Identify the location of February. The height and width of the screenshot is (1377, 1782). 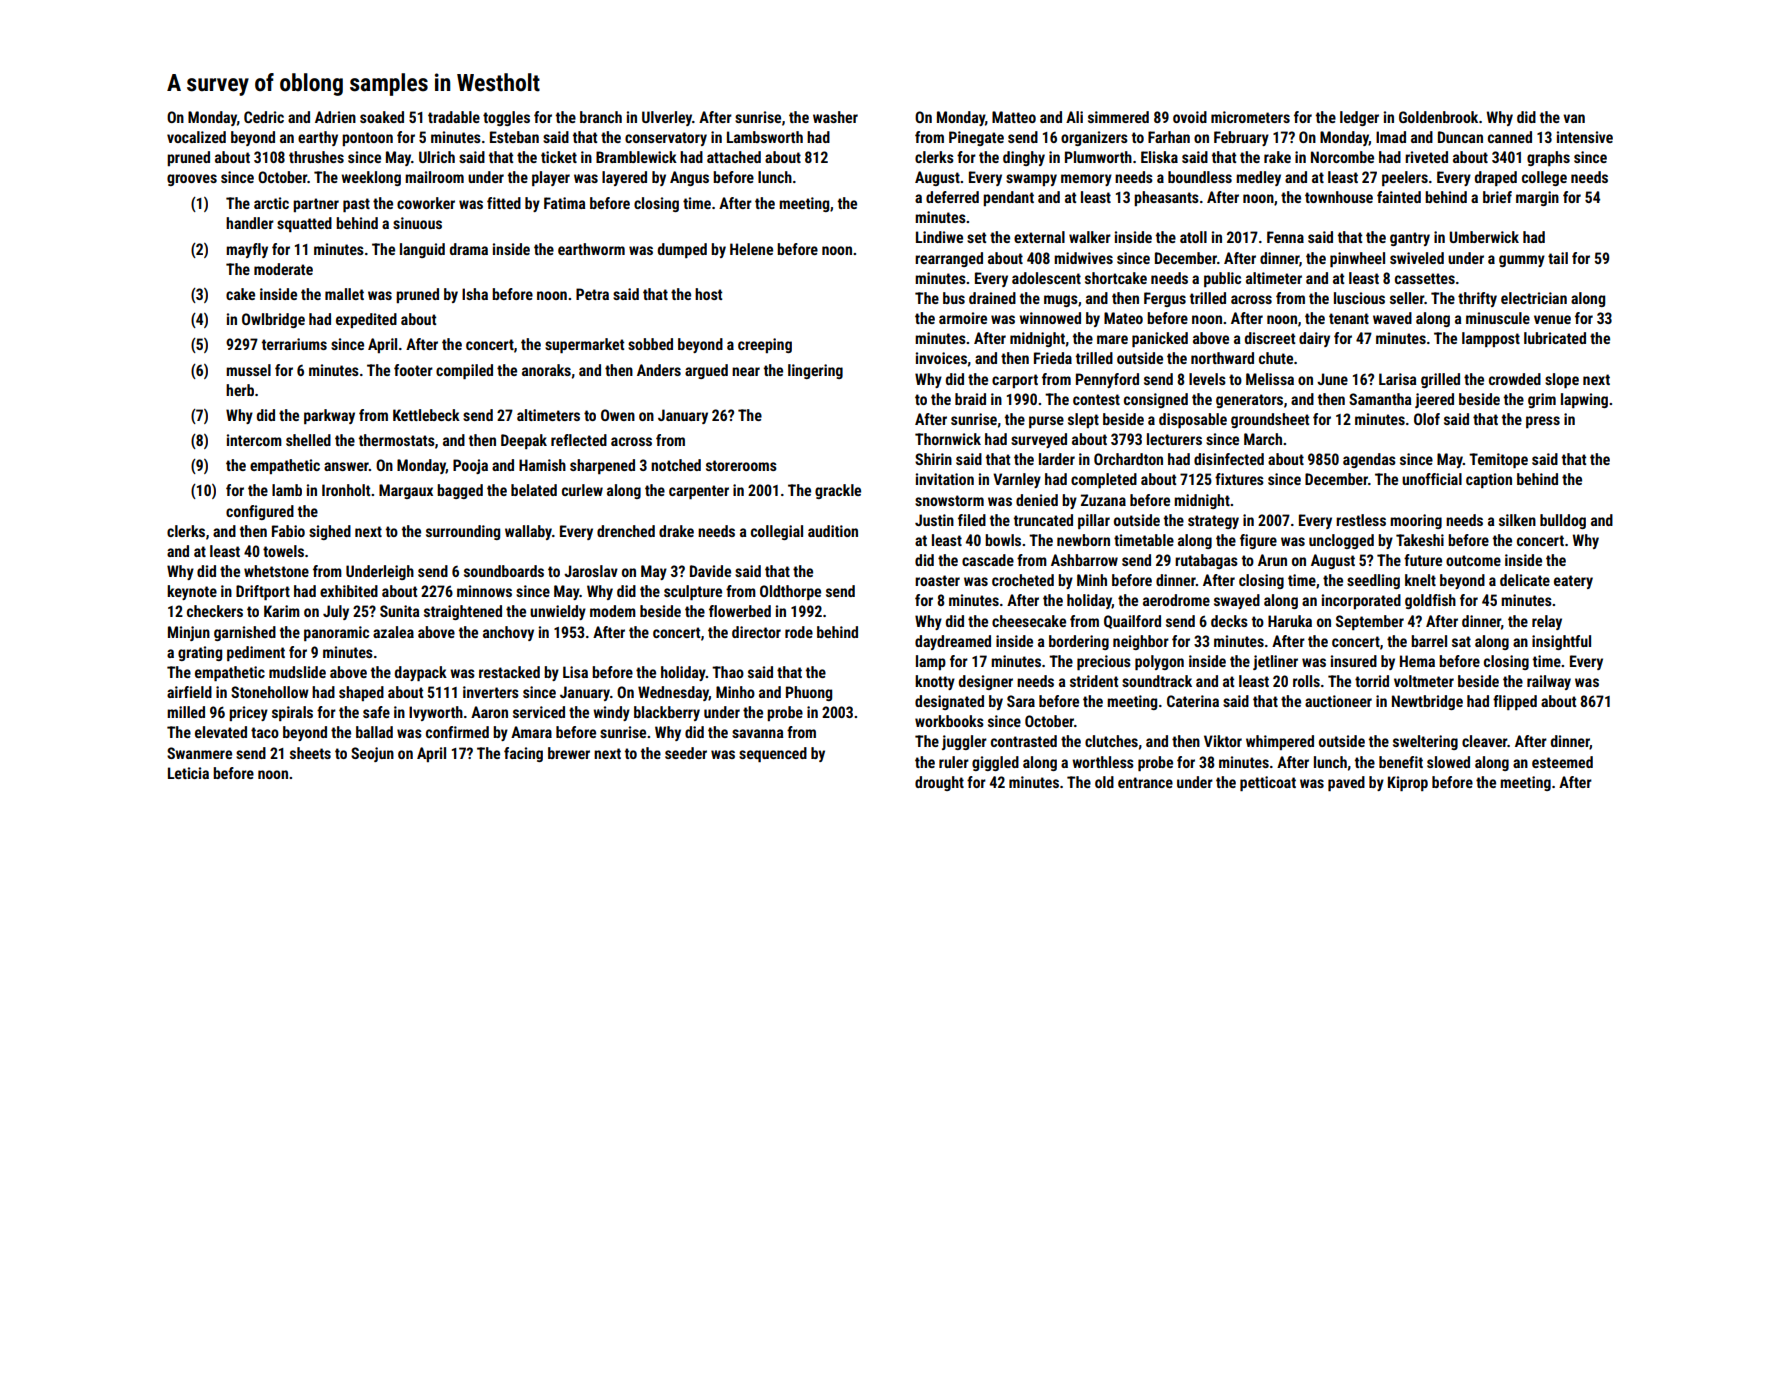
(1241, 138).
